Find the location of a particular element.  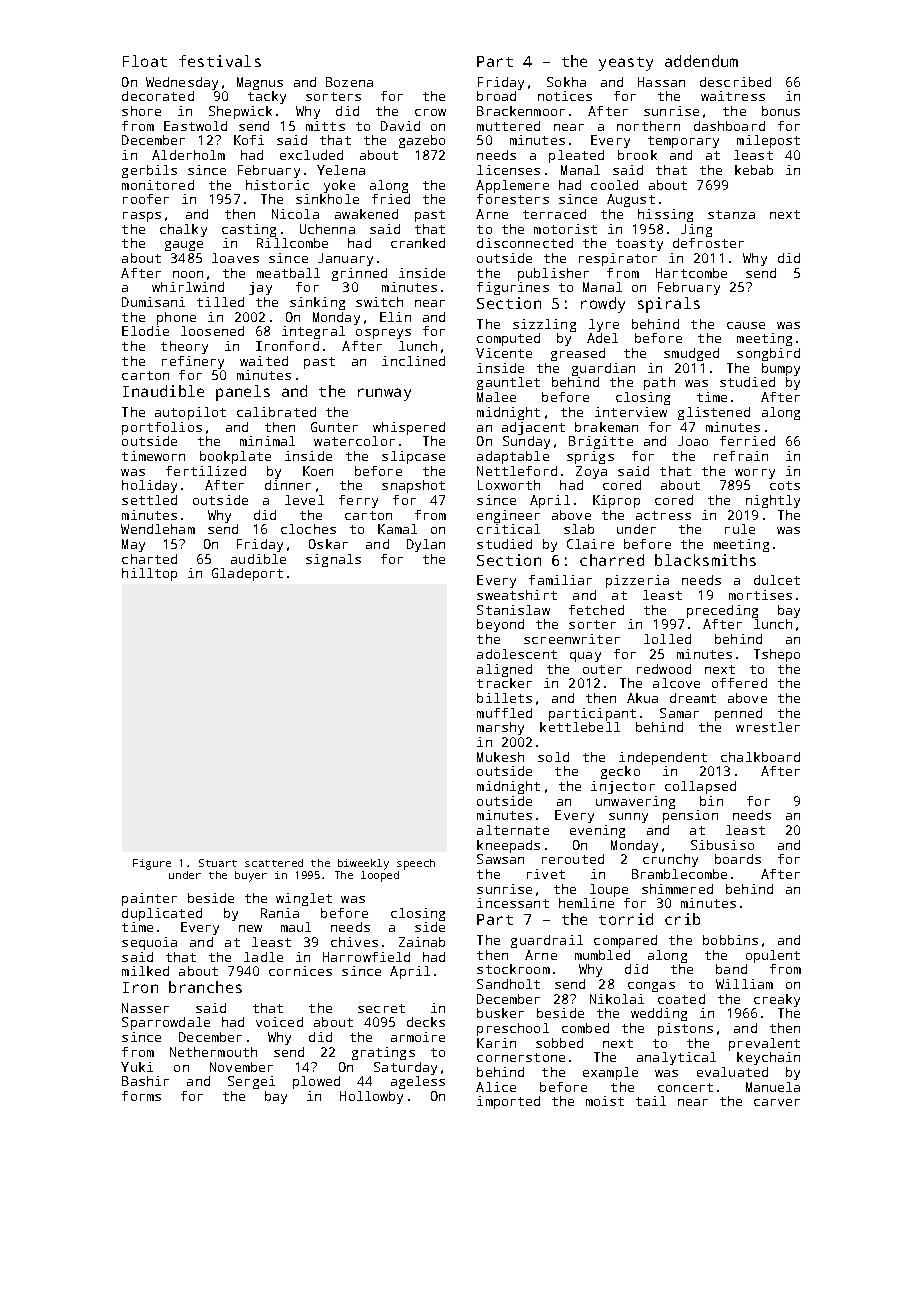

addendum is located at coordinates (701, 61).
